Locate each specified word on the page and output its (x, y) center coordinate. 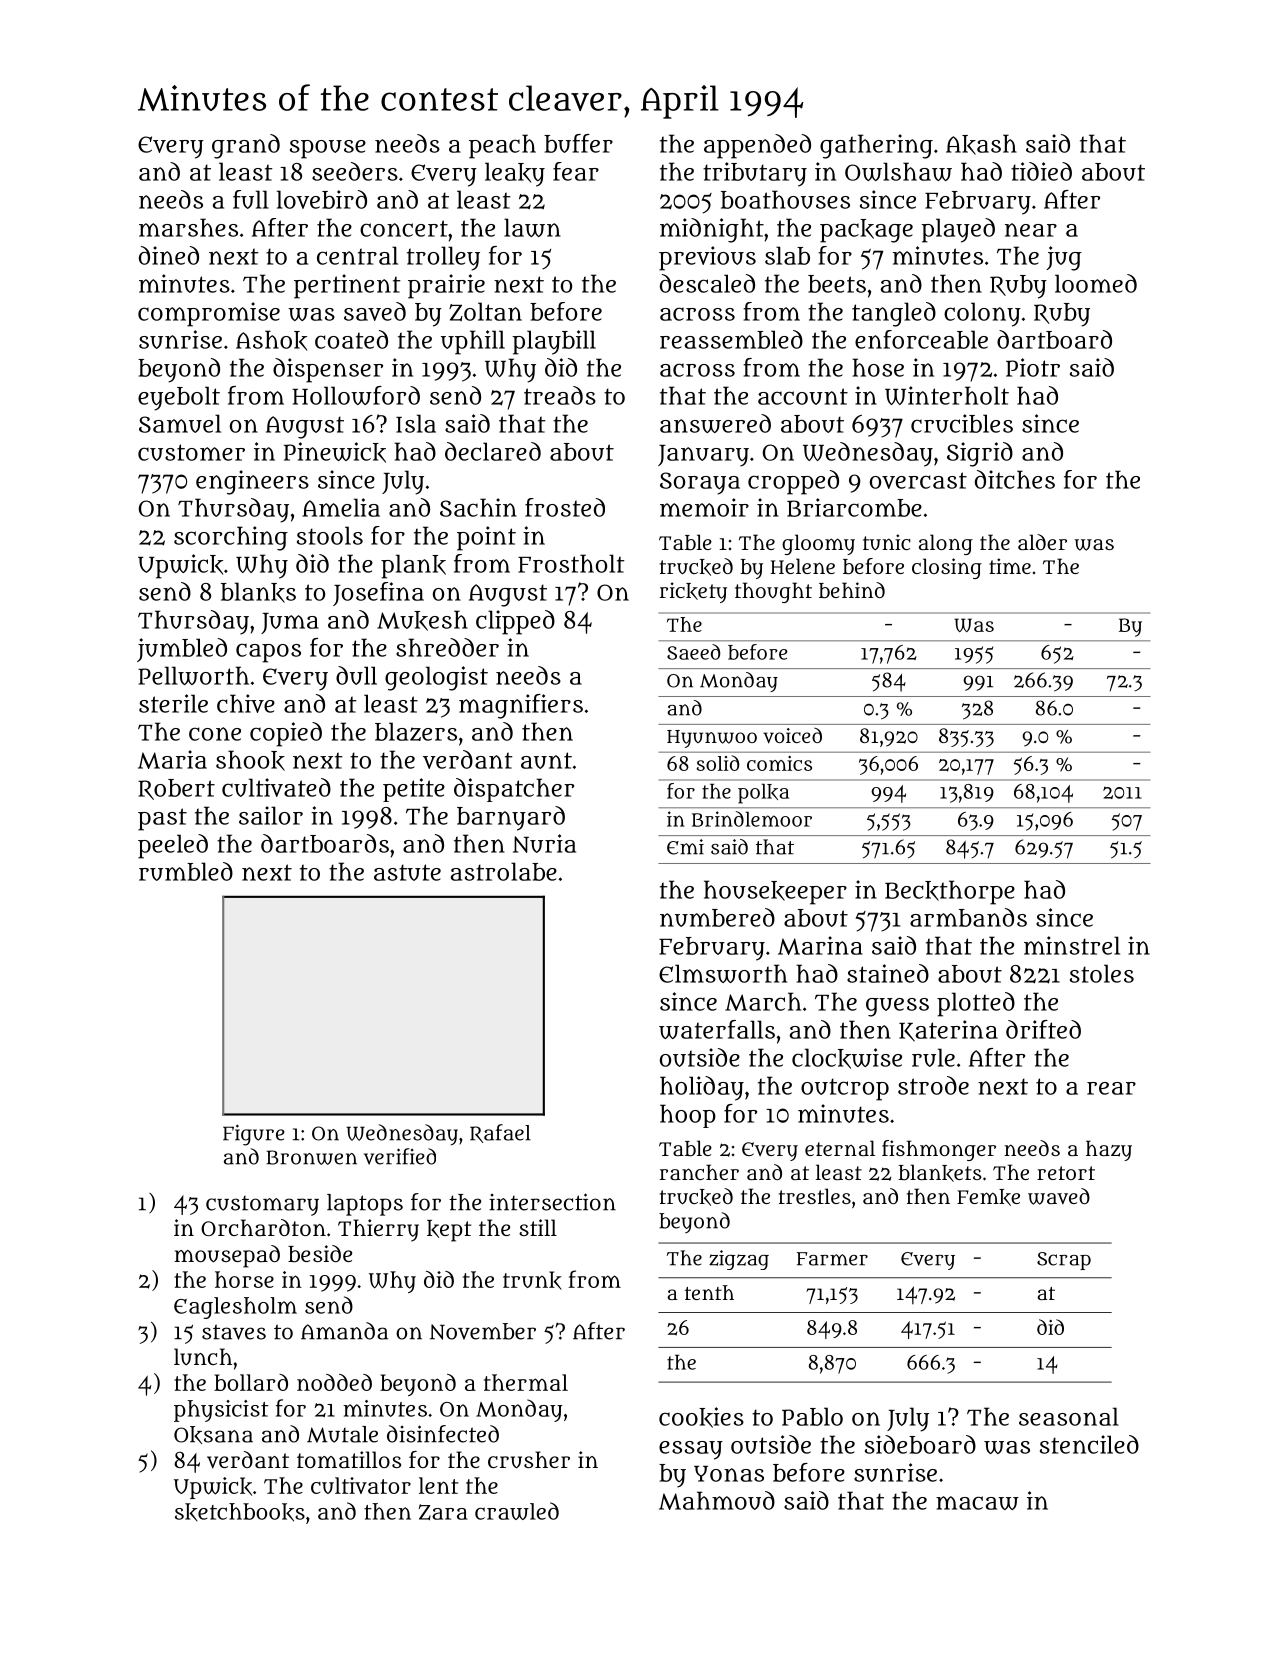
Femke (988, 1197)
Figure (254, 1135)
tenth (709, 1292)
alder (1042, 542)
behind (852, 590)
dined (169, 255)
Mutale (342, 1434)
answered (715, 423)
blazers (416, 731)
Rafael (500, 1133)
